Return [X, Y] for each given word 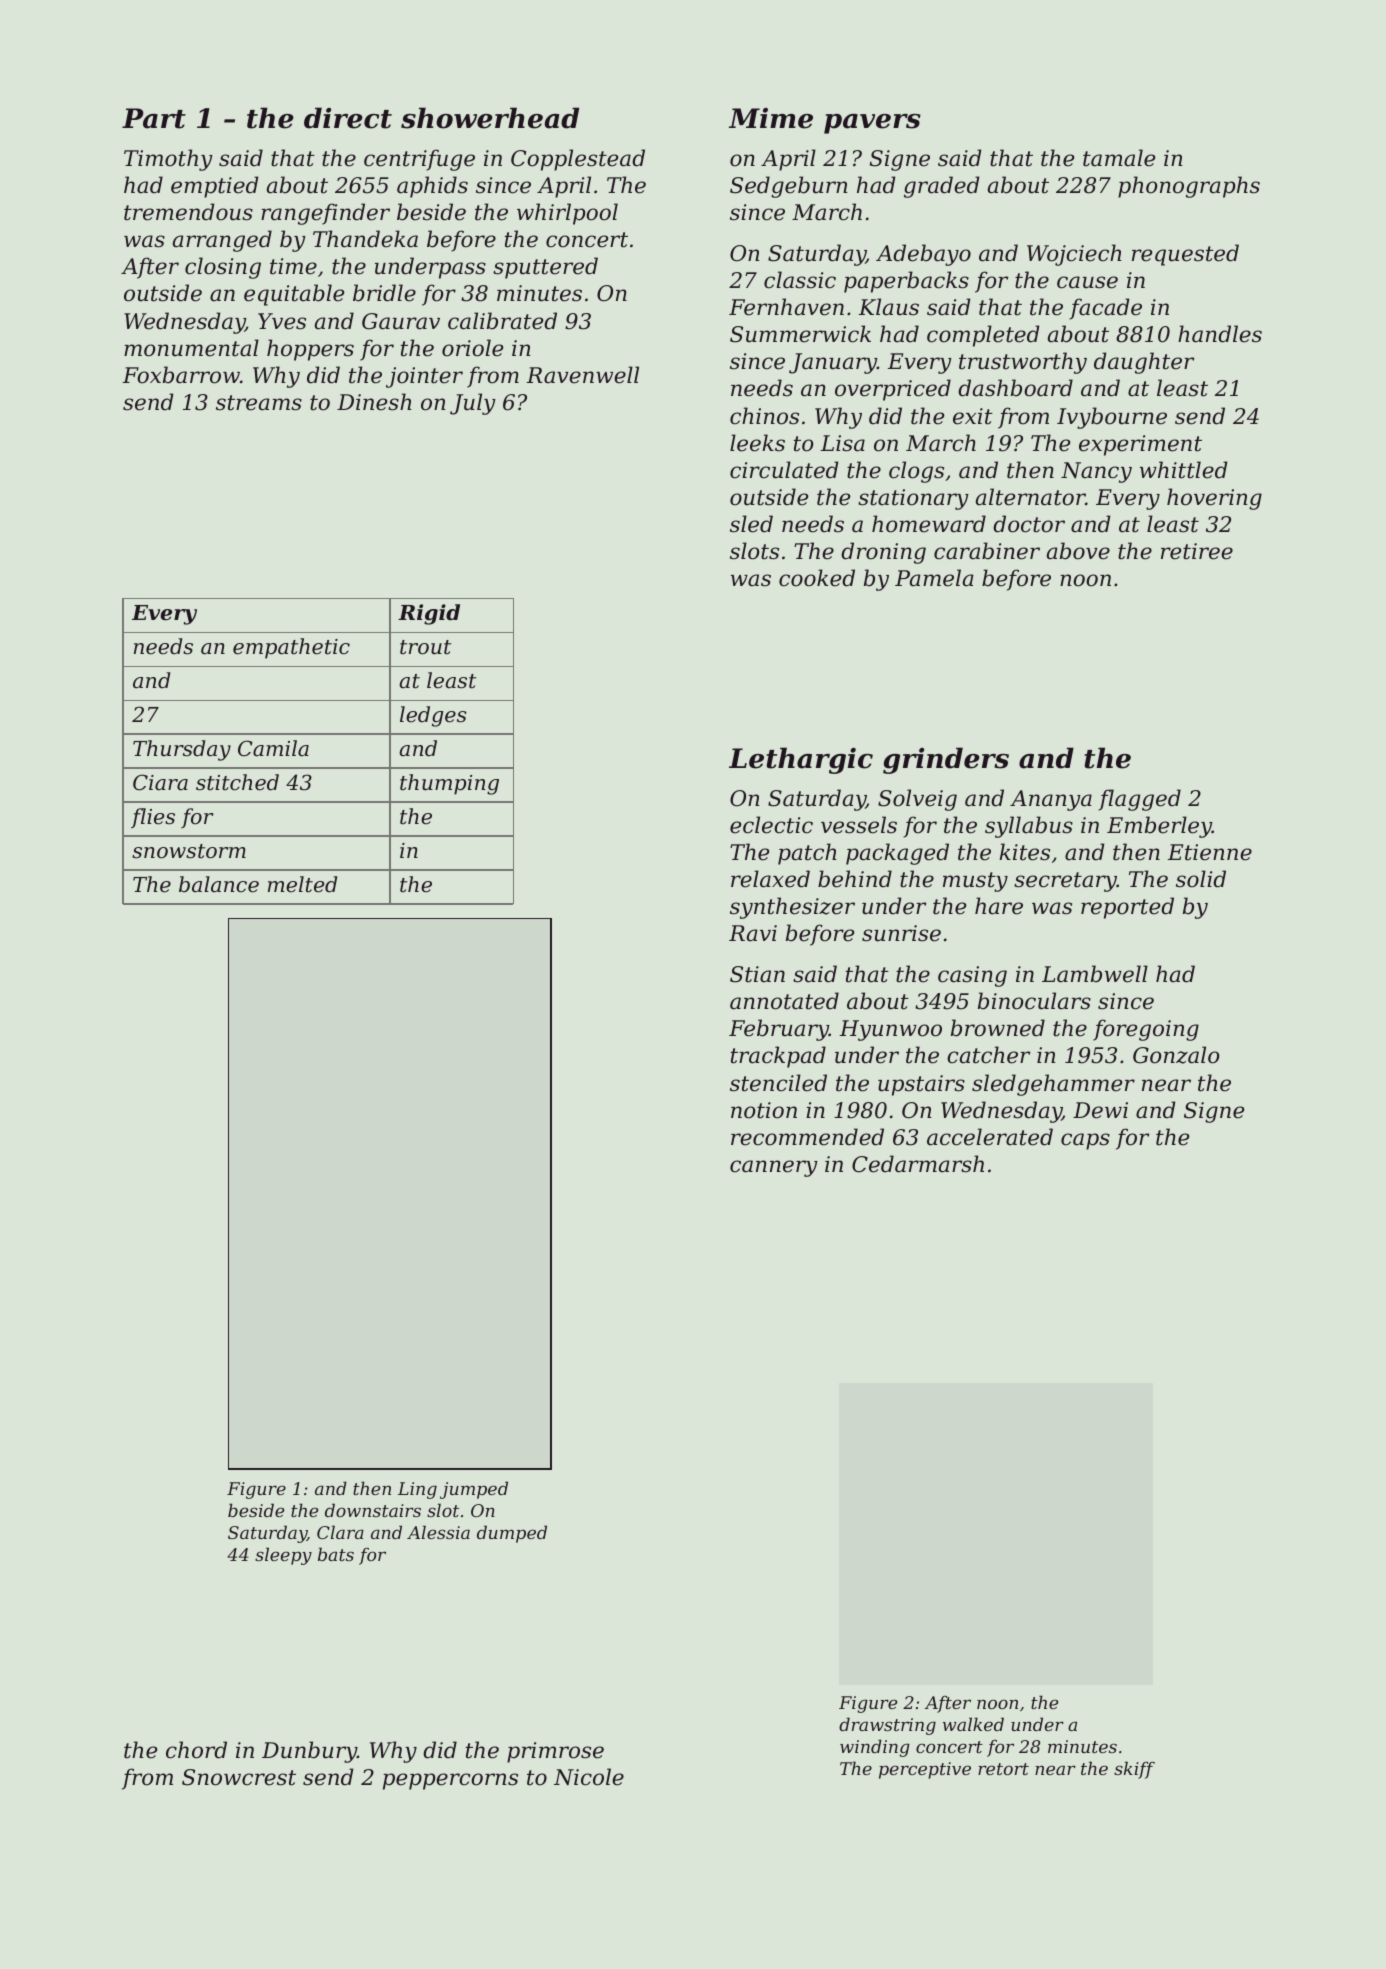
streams [259, 403]
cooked [817, 578]
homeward [929, 524]
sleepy [283, 1556]
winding [875, 1748]
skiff [1134, 1770]
